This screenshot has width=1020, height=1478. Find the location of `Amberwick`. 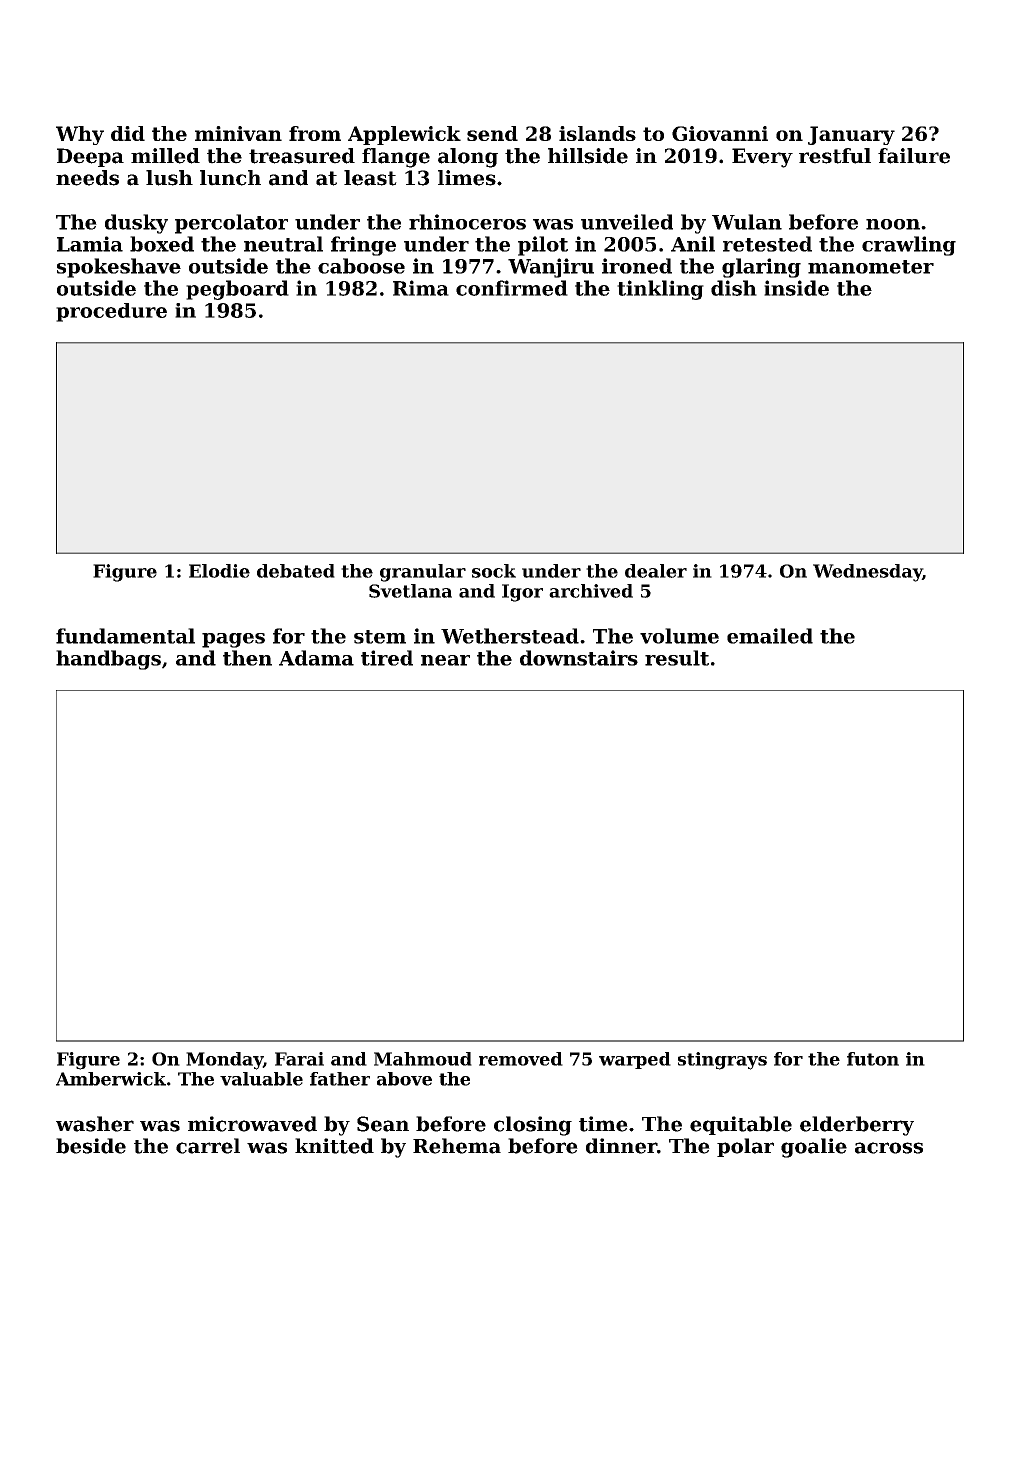

Amberwick is located at coordinates (111, 1079).
